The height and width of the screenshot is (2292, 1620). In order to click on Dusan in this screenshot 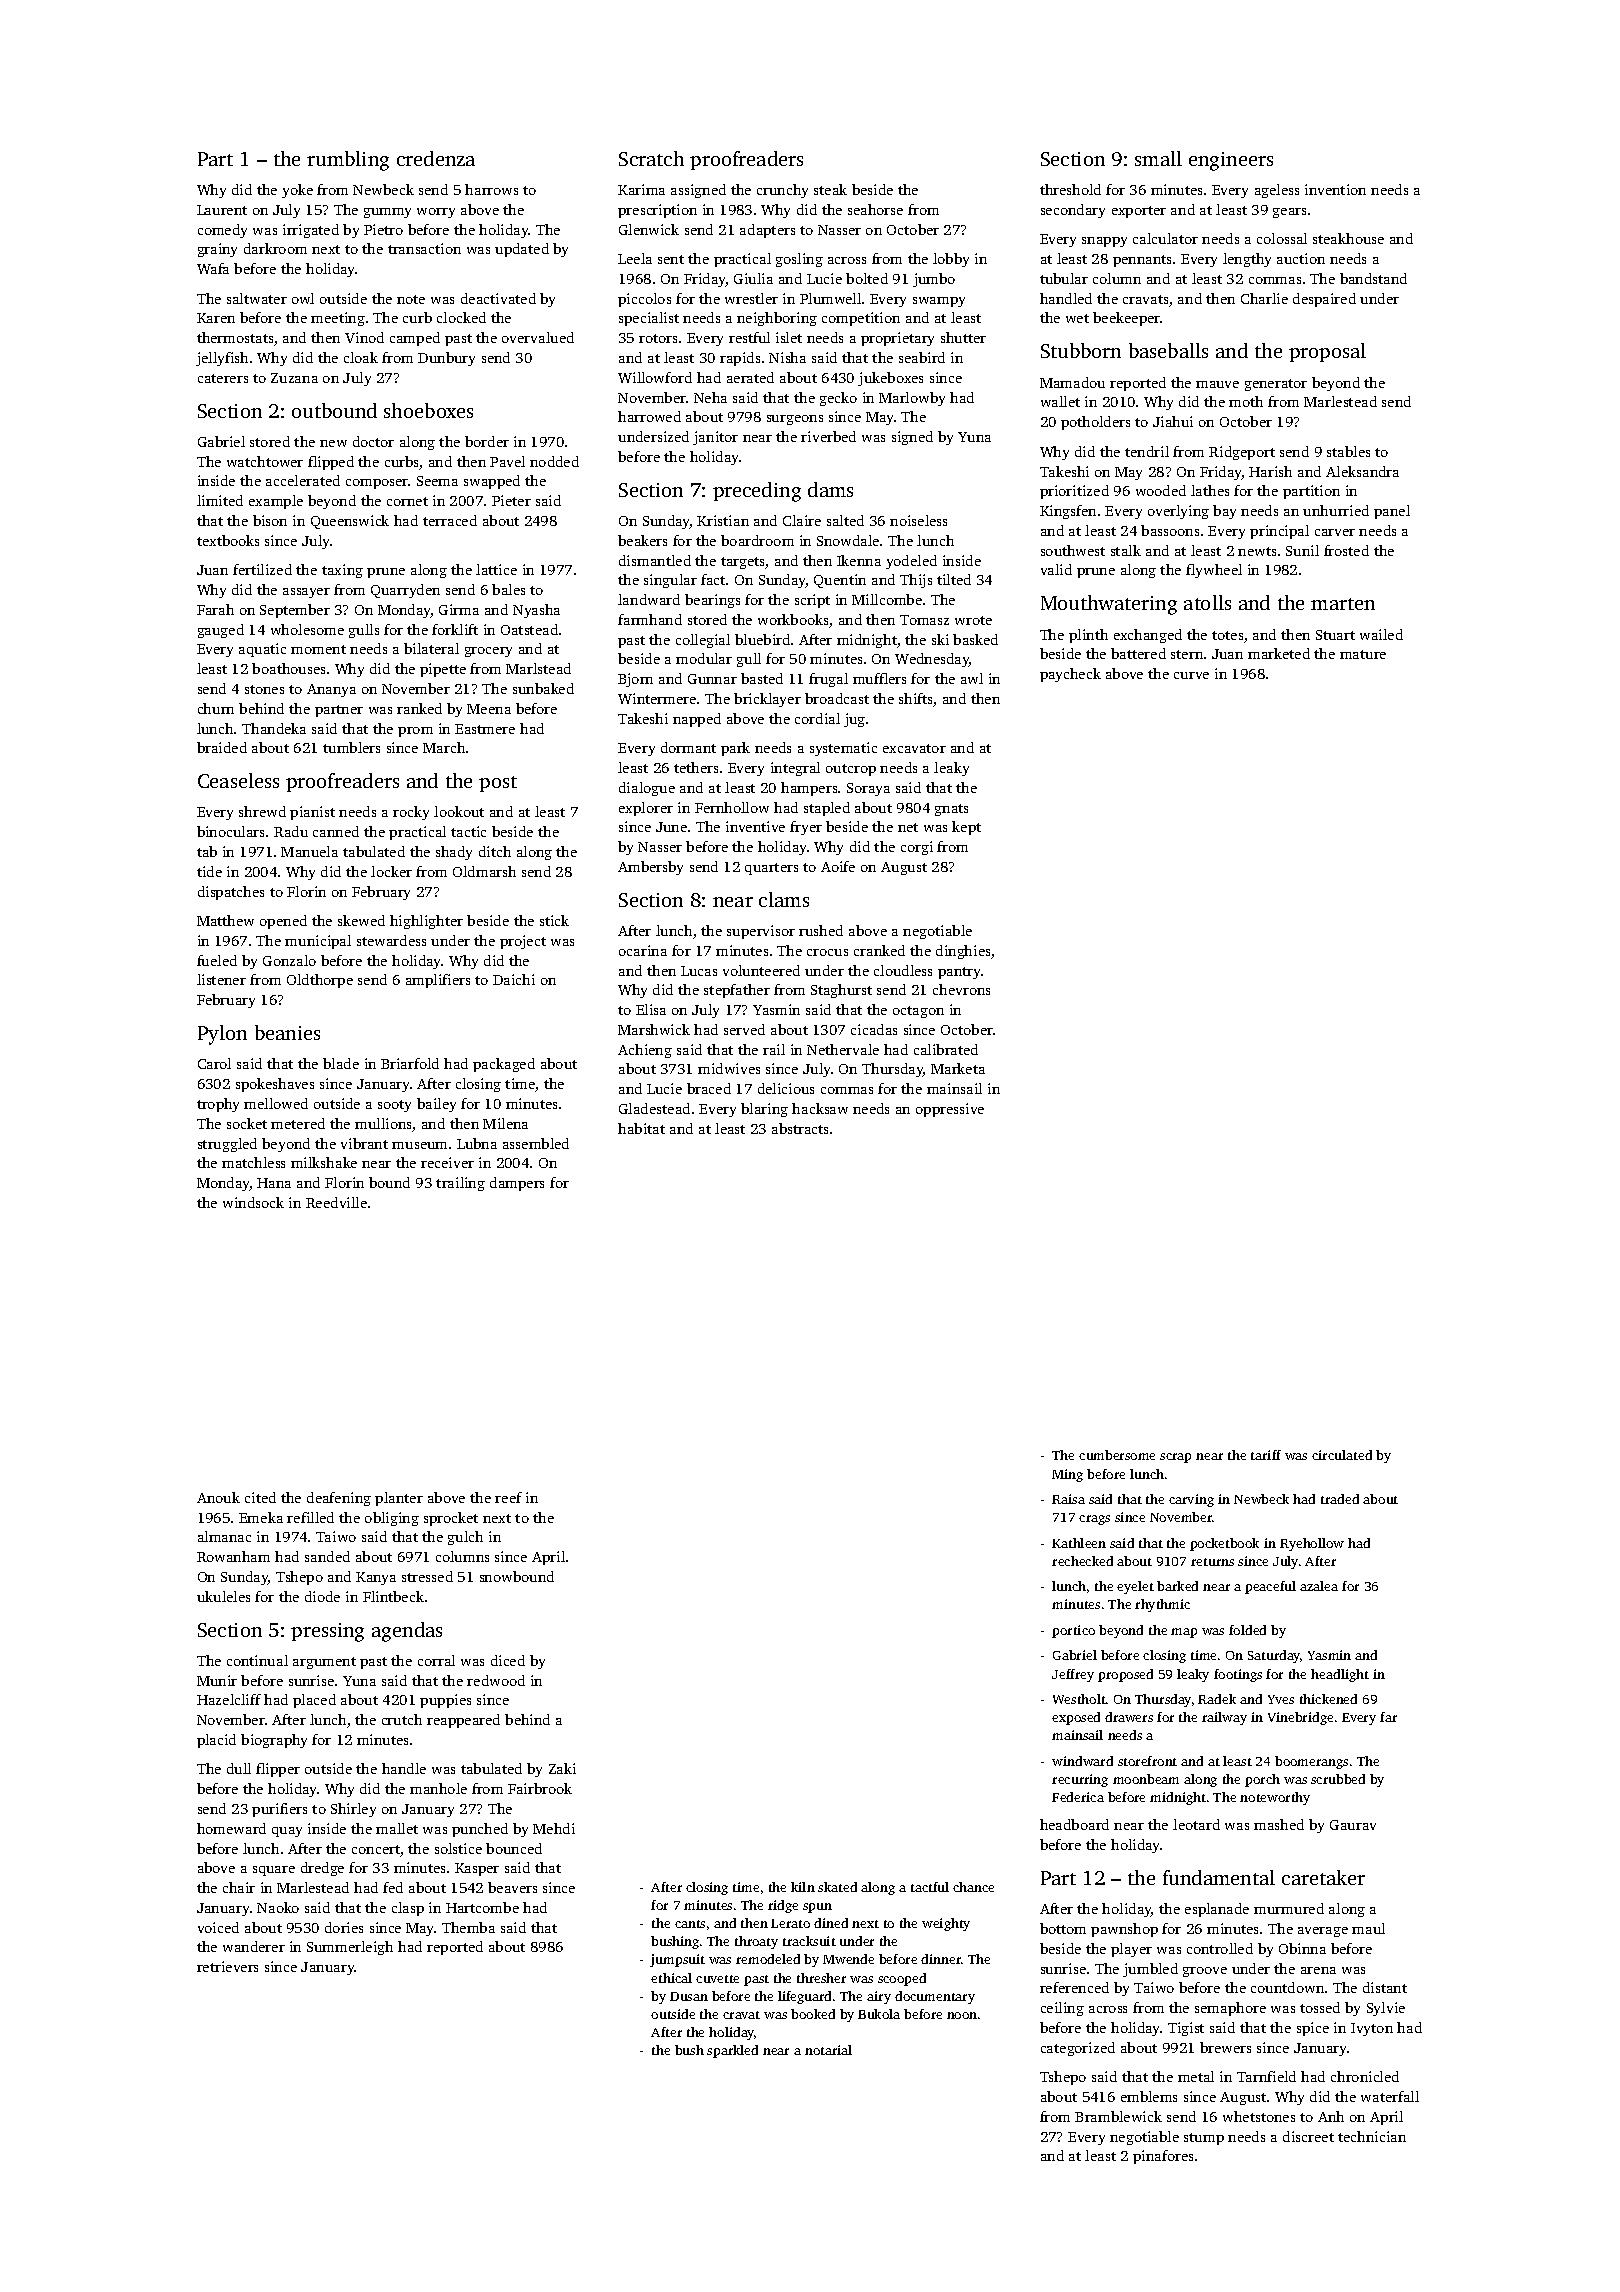, I will do `click(689, 1996)`.
